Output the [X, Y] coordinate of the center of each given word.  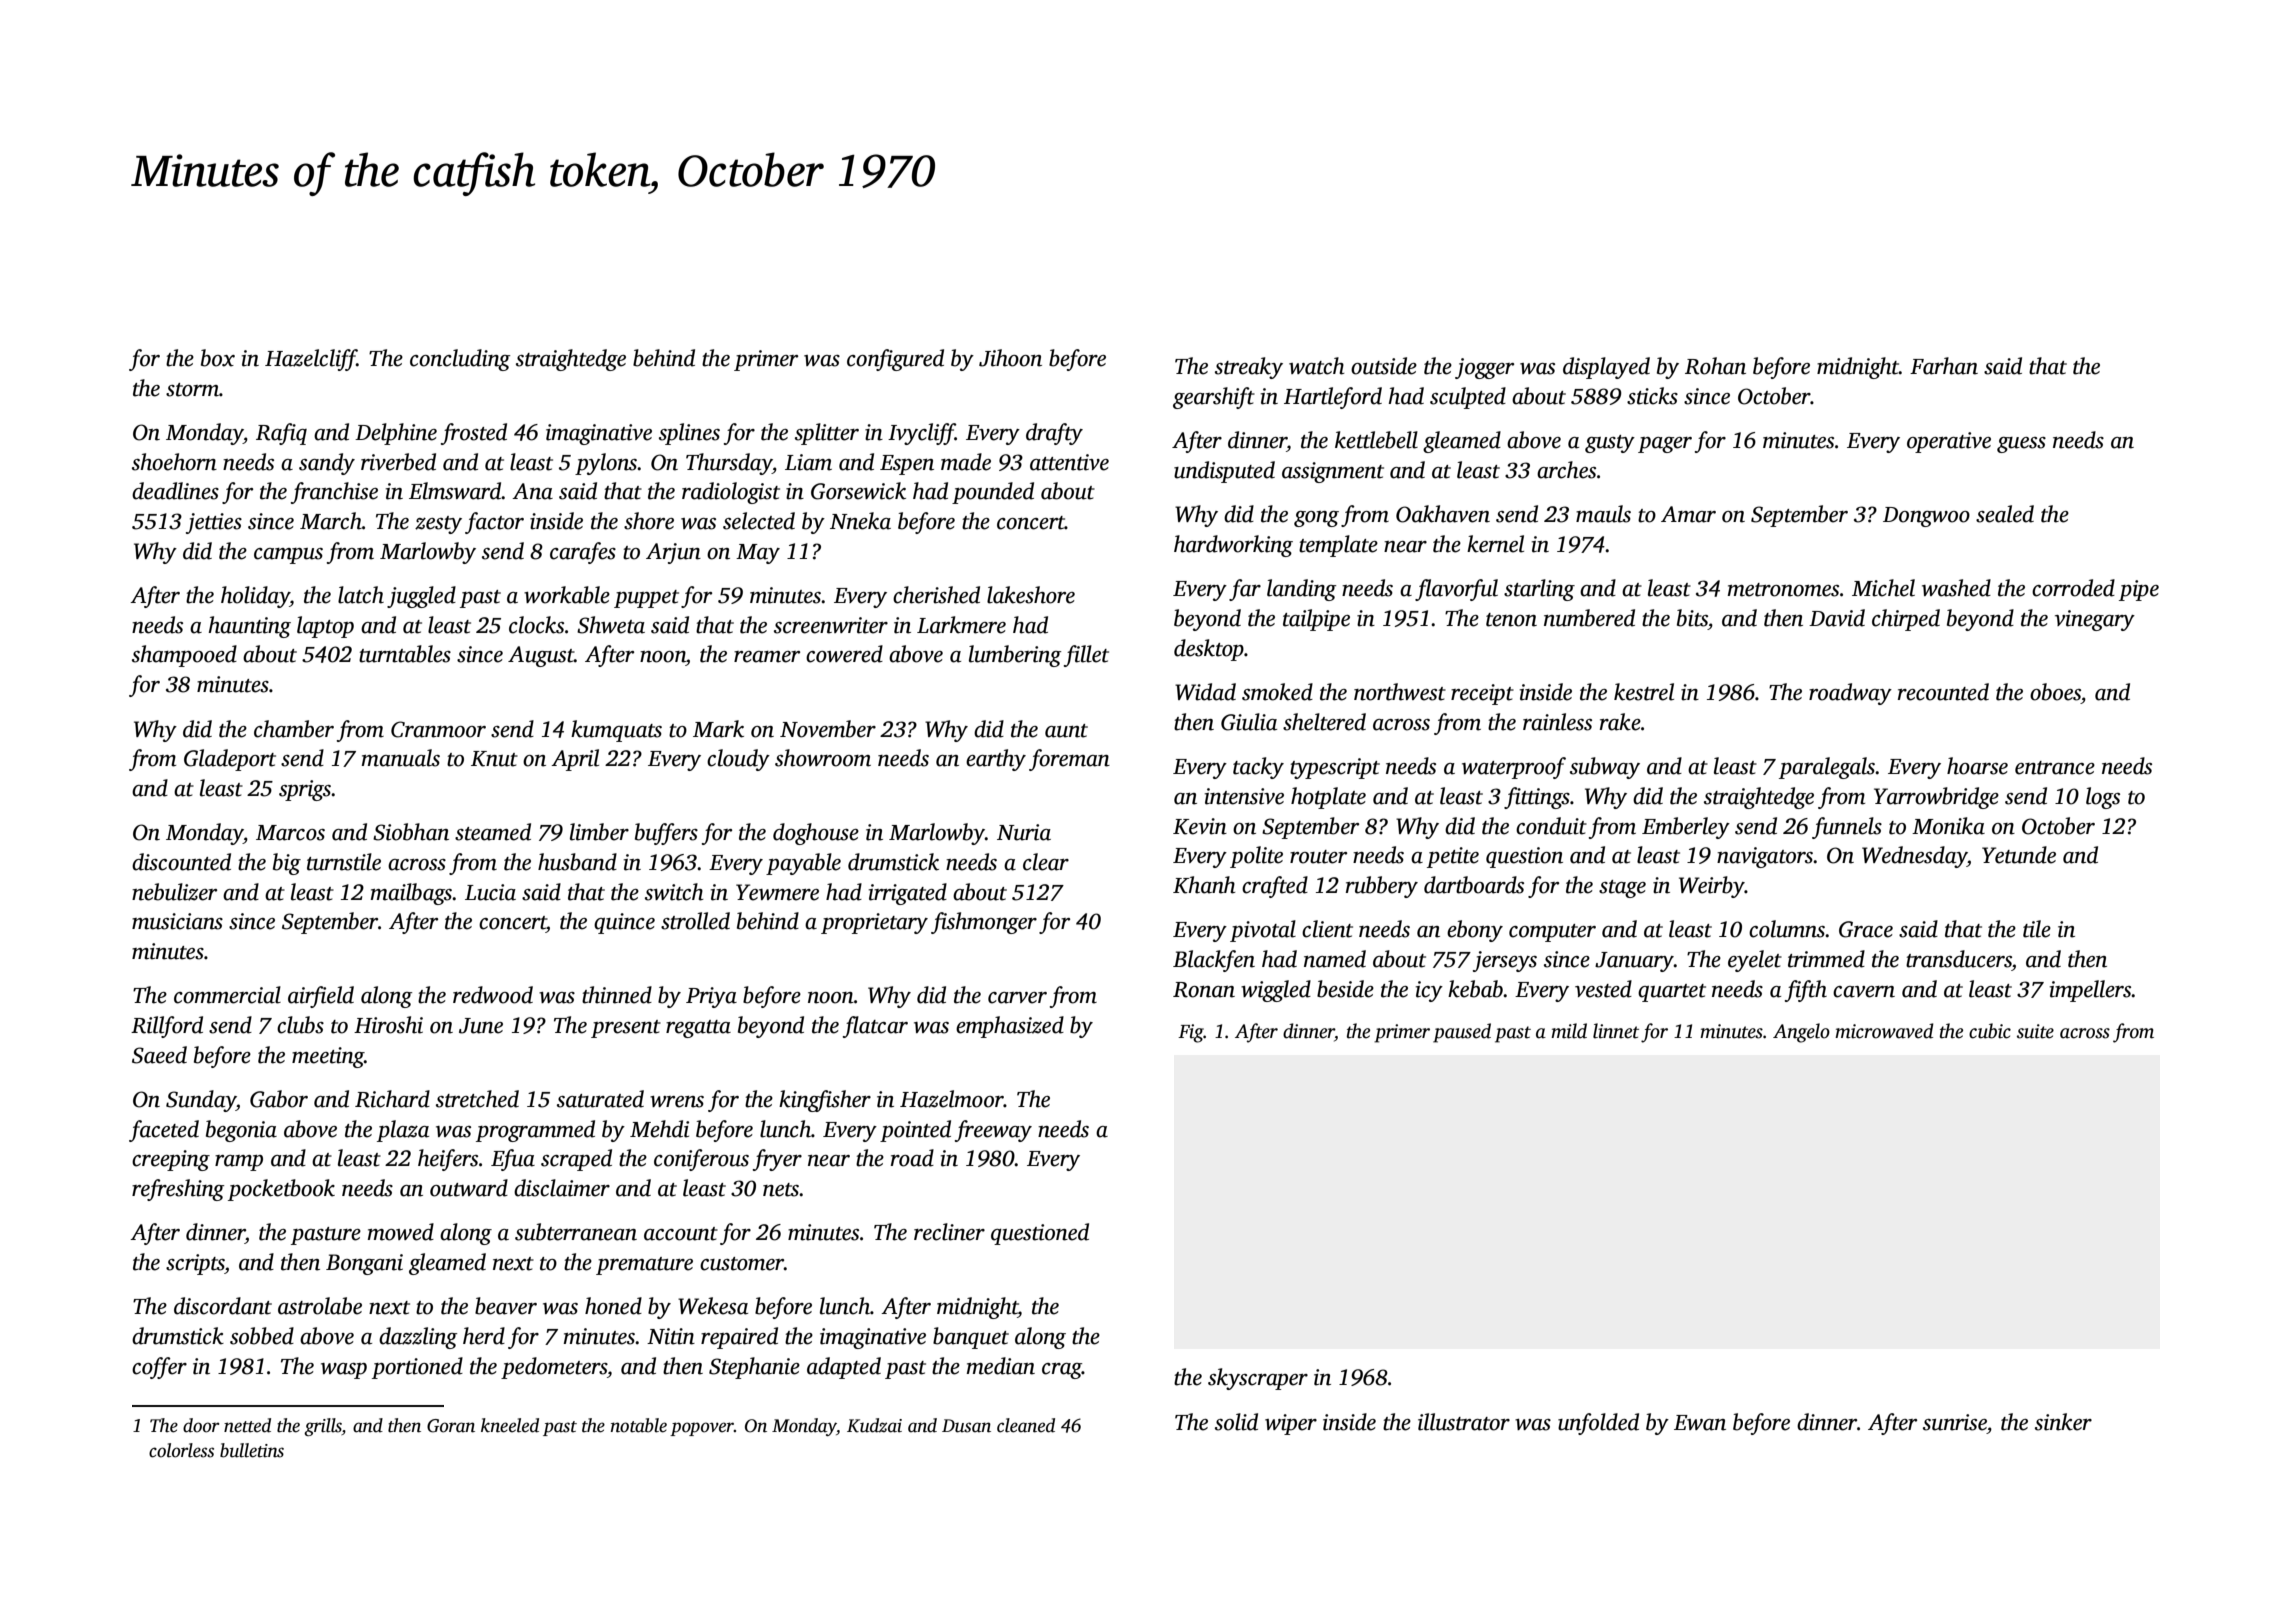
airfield [321, 997]
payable [803, 864]
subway [1605, 768]
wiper [1291, 1424]
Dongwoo [1926, 517]
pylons [606, 464]
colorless [181, 1450]
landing [1301, 590]
